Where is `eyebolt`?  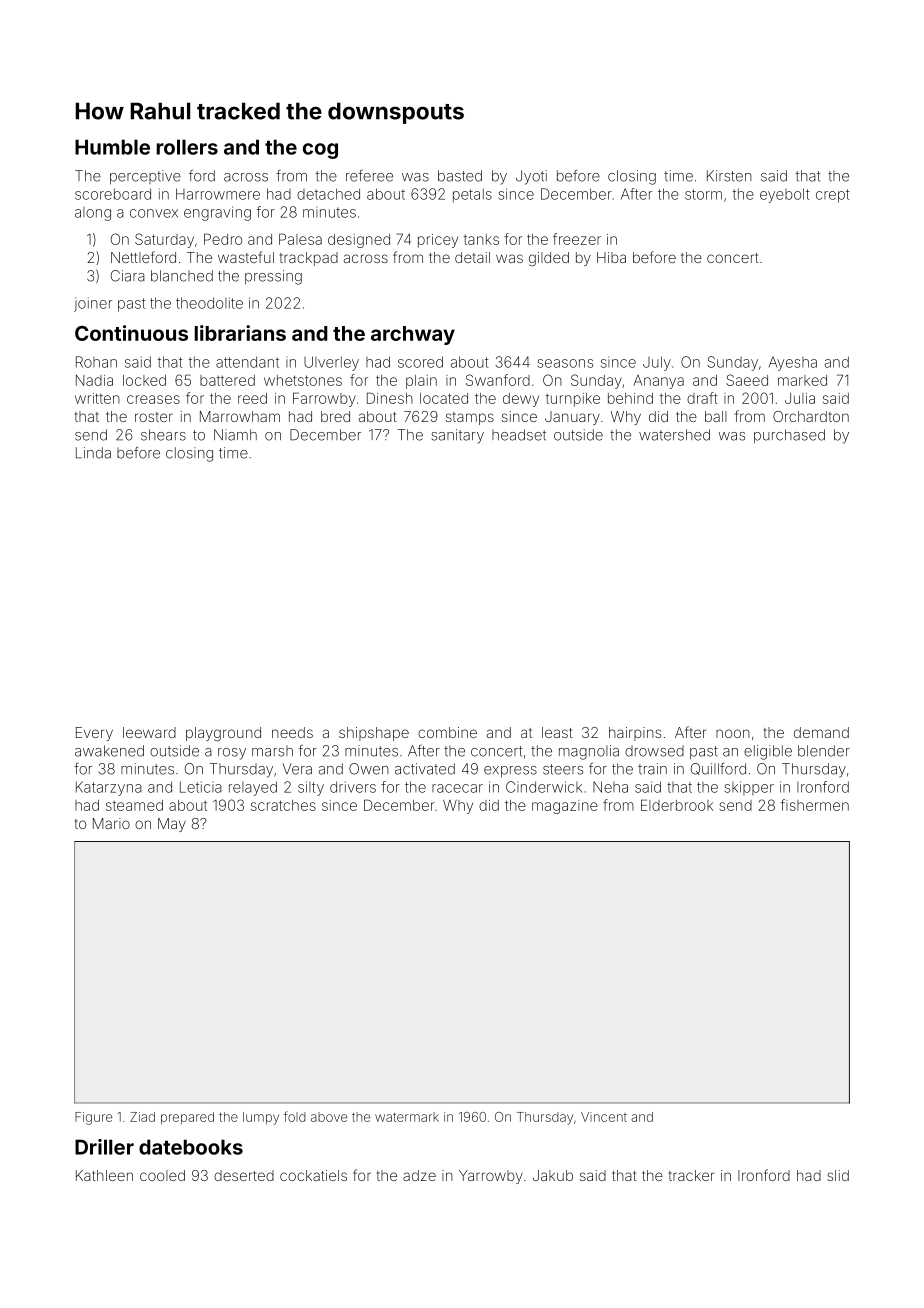
eyebolt is located at coordinates (785, 195).
